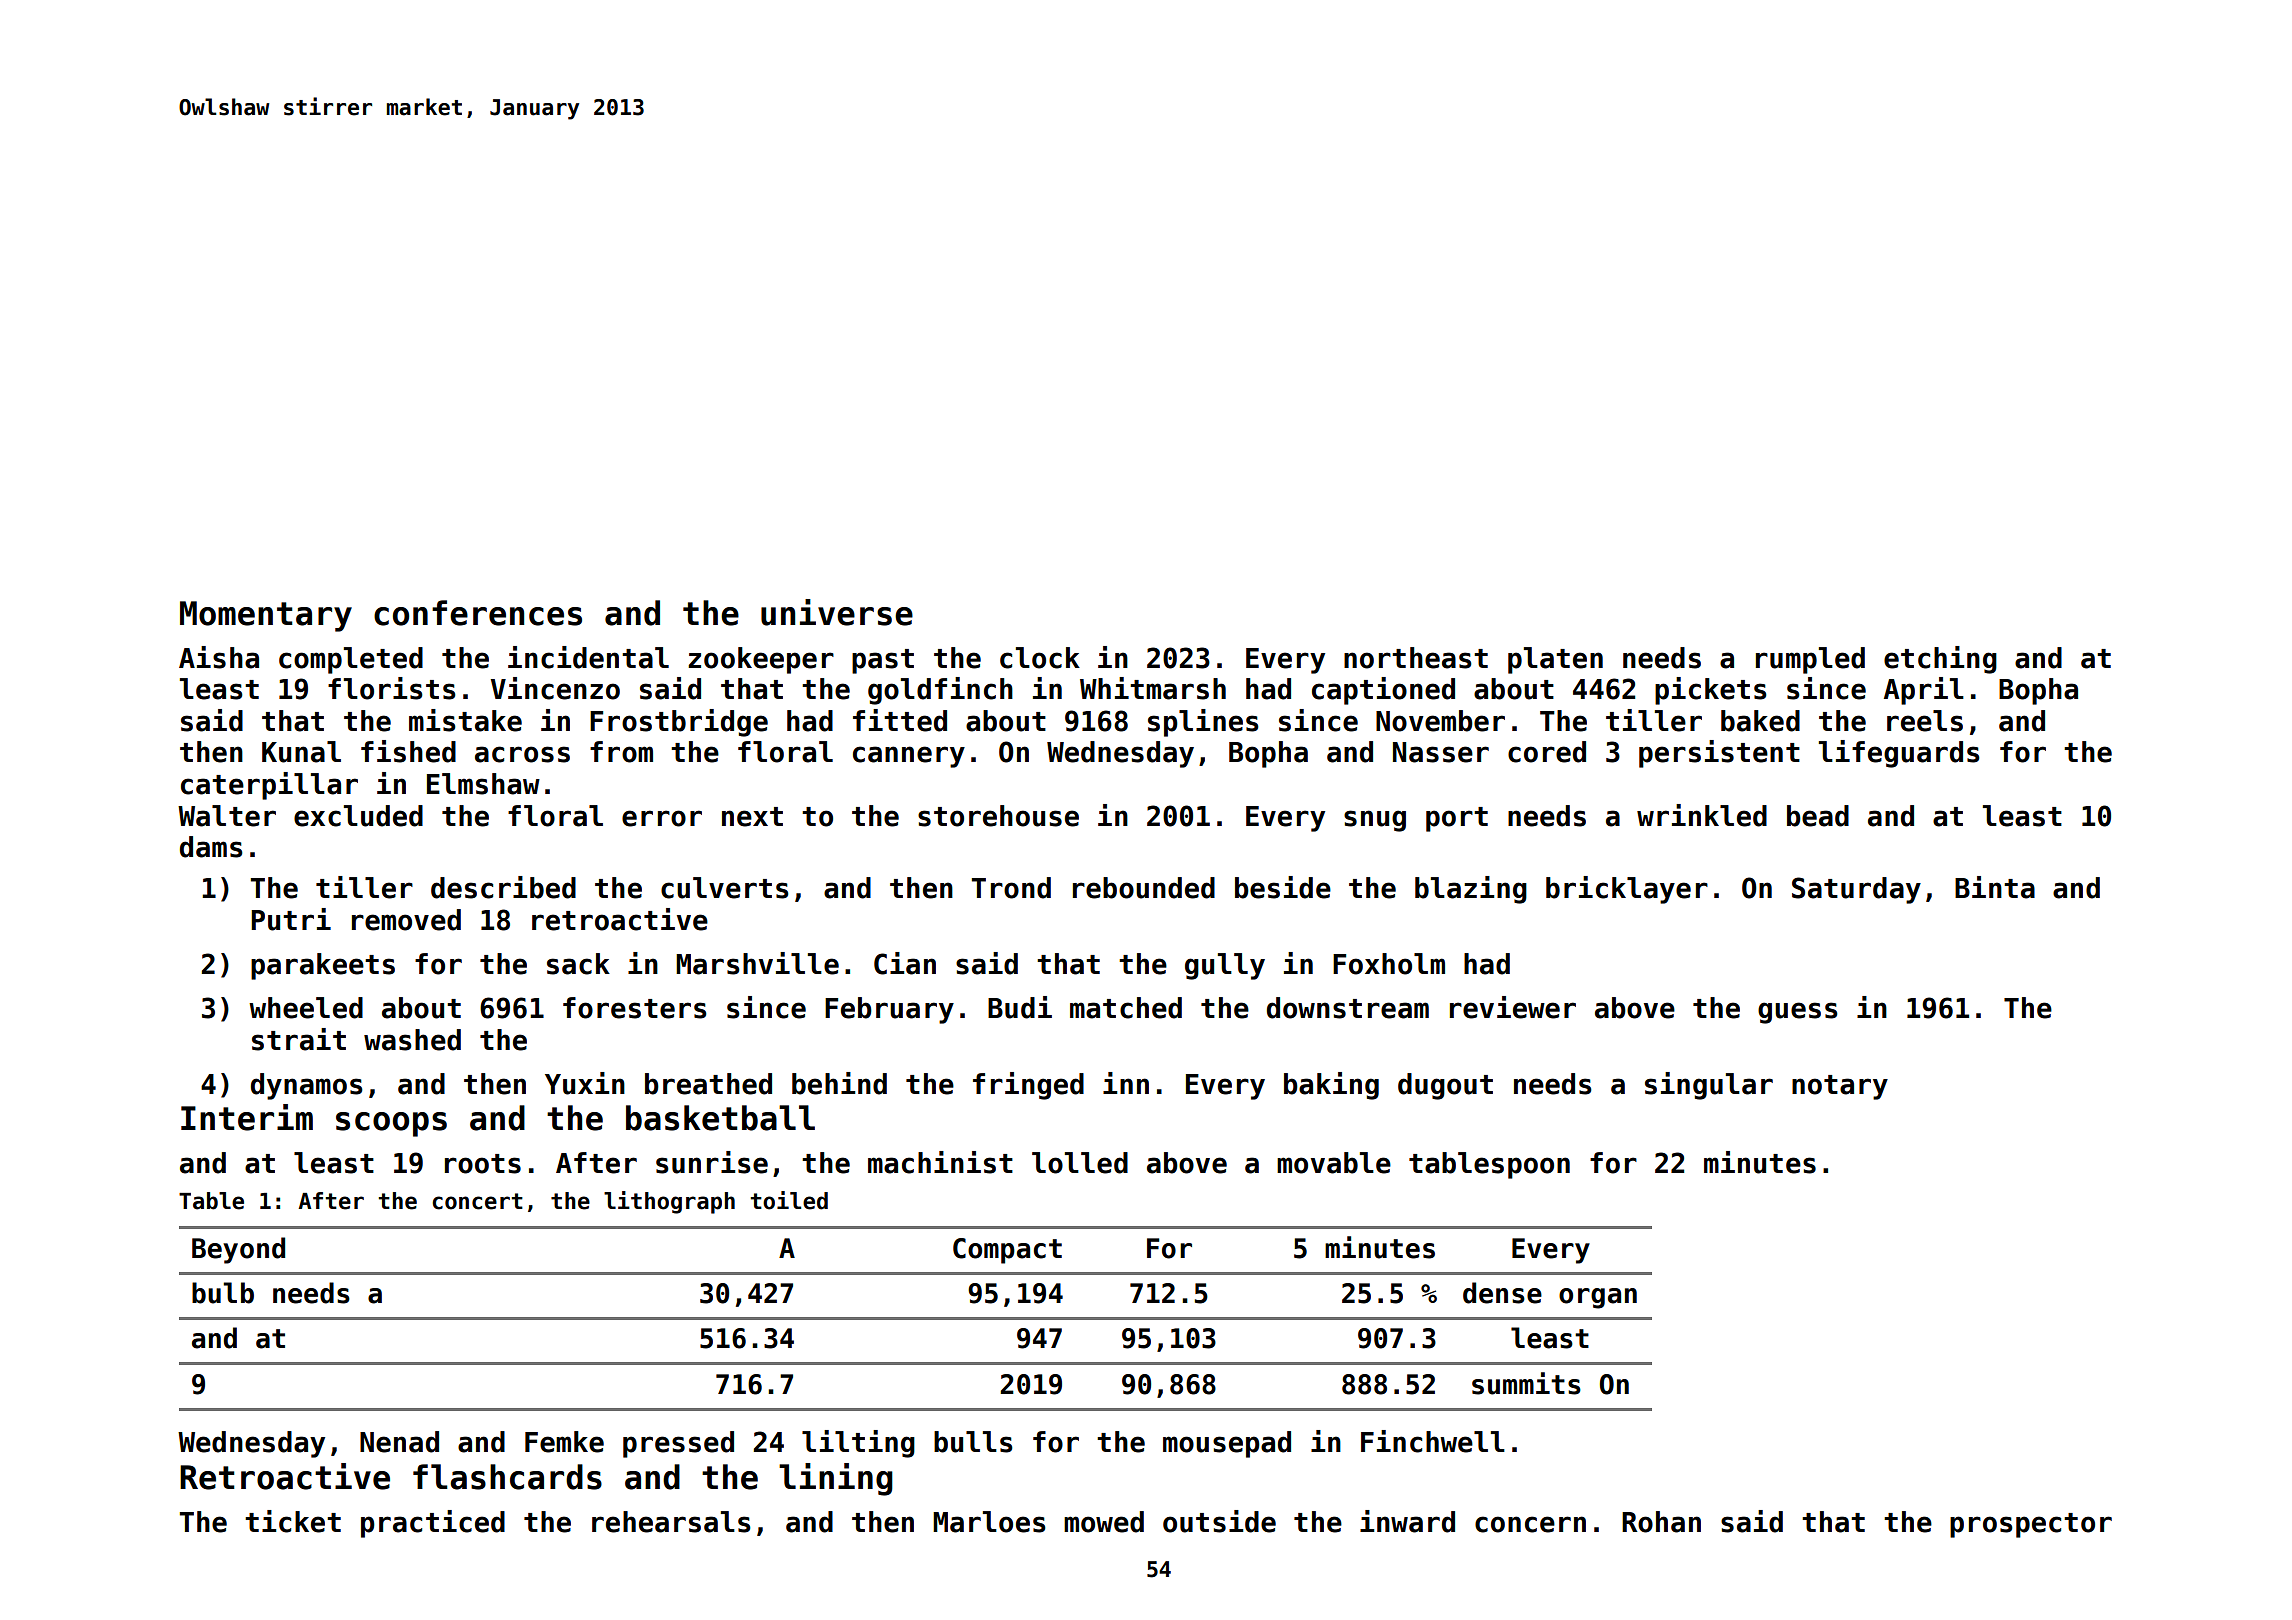 This page has width=2292, height=1620. I want to click on reels, so click(1925, 721).
